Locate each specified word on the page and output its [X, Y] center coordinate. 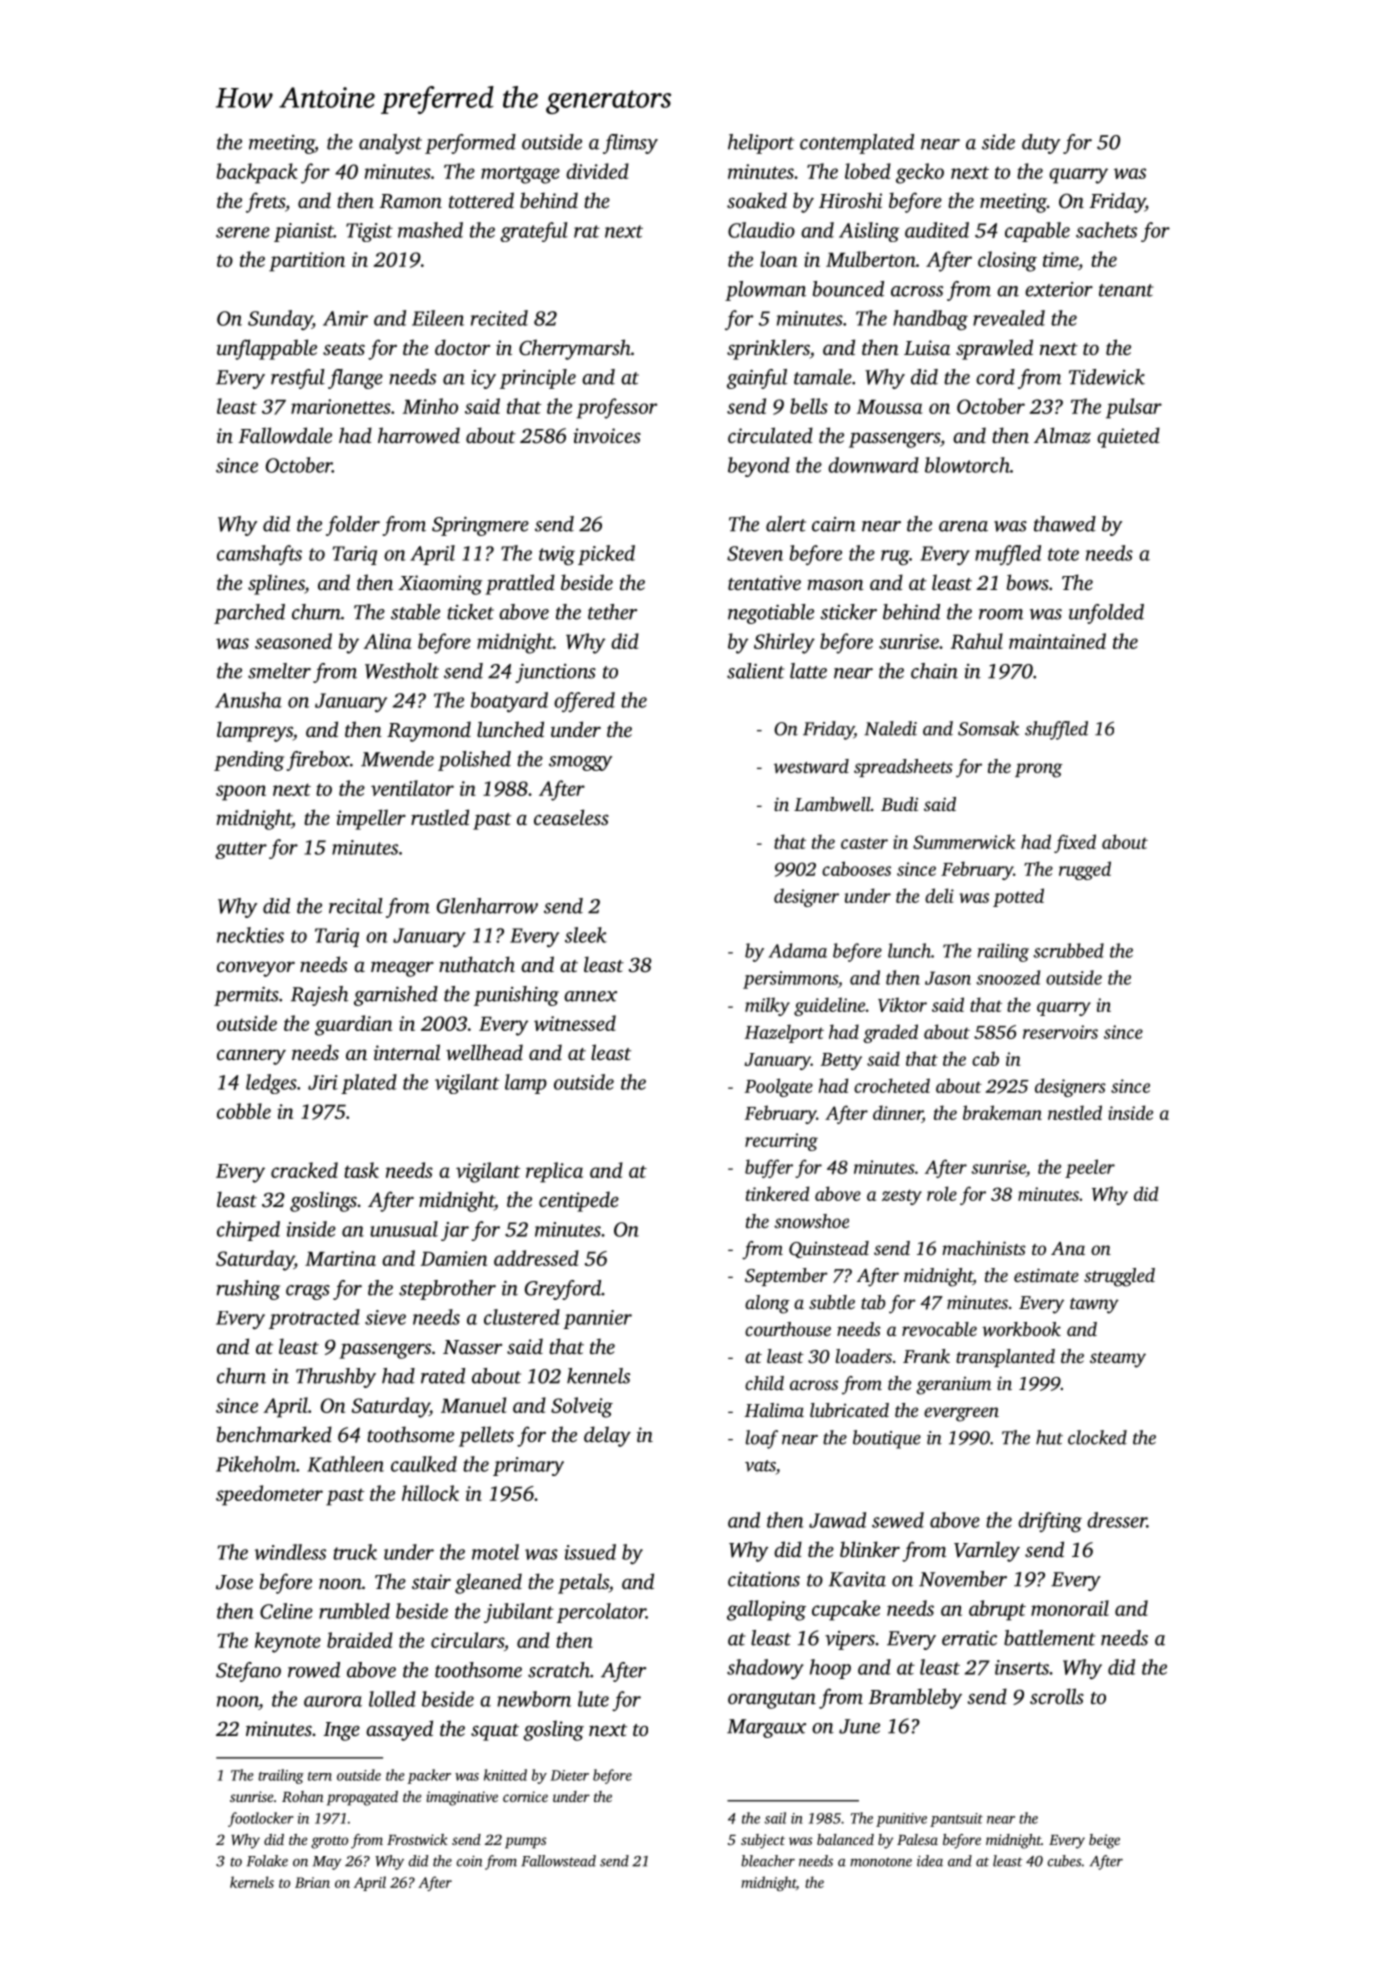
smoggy [580, 763]
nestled [1075, 1112]
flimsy [630, 144]
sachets [1106, 230]
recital [356, 906]
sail [775, 1818]
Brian [312, 1882]
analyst [390, 144]
